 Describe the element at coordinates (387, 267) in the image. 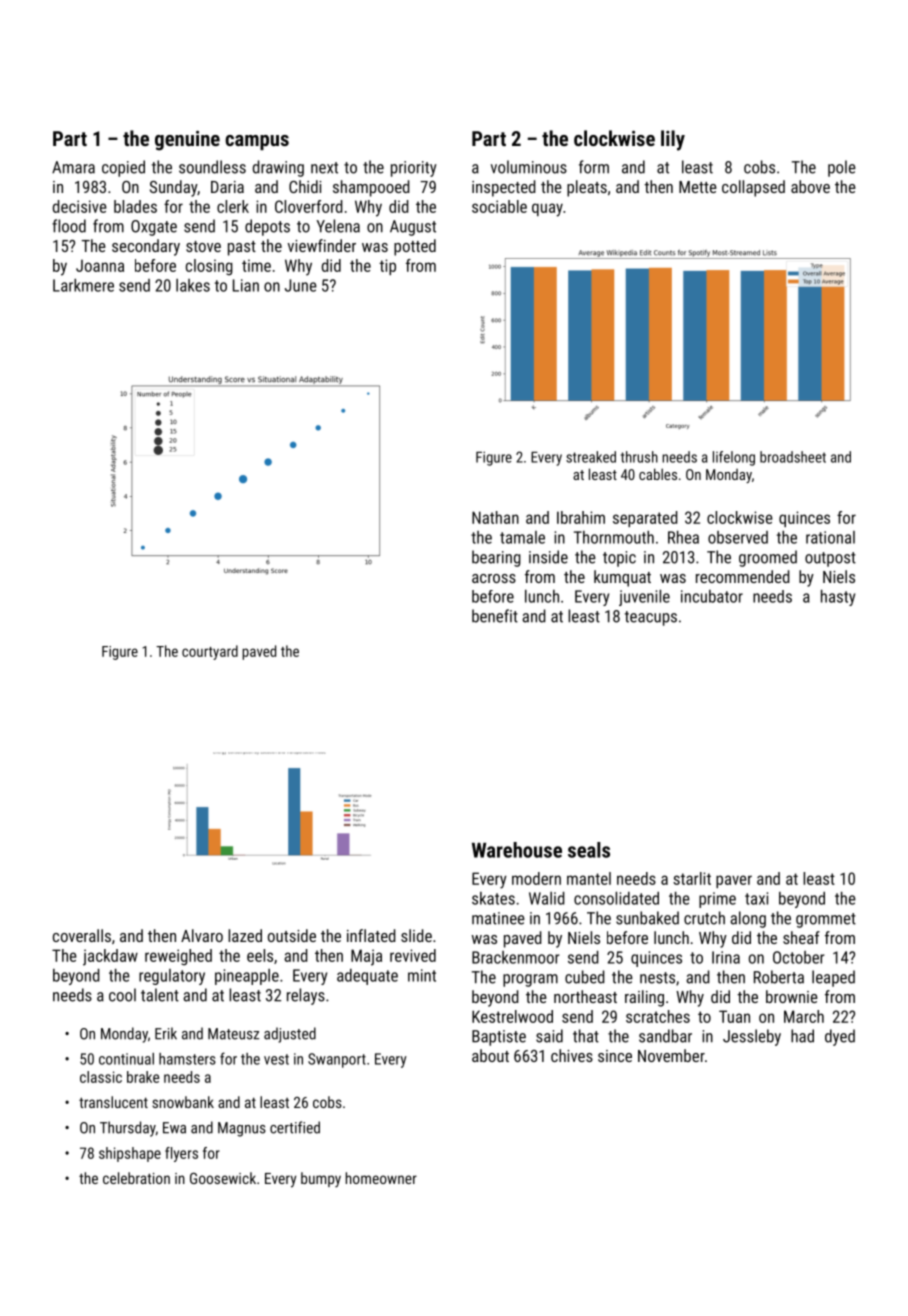

I see `tip` at that location.
